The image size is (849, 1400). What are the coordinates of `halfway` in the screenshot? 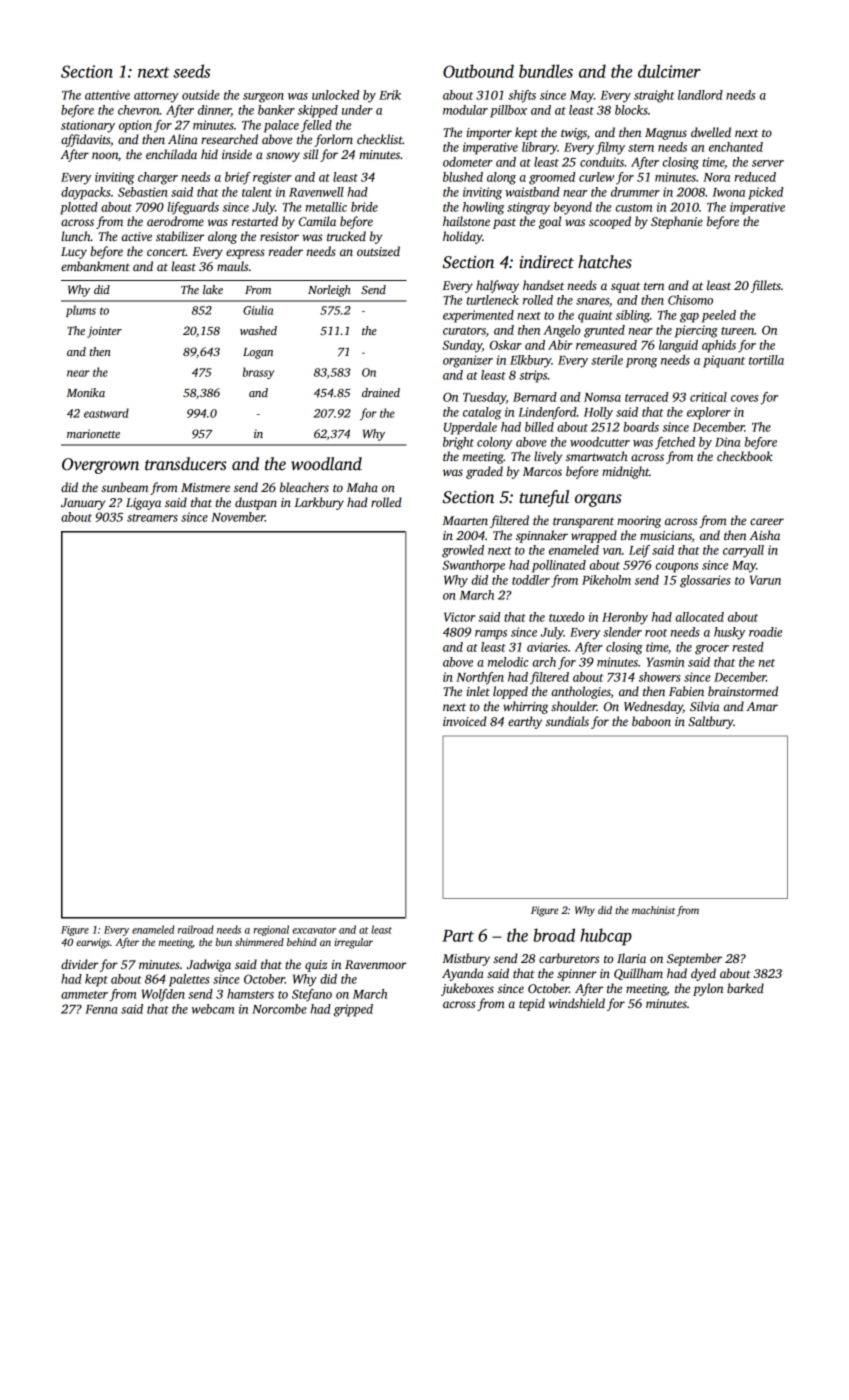 It's located at (497, 286).
